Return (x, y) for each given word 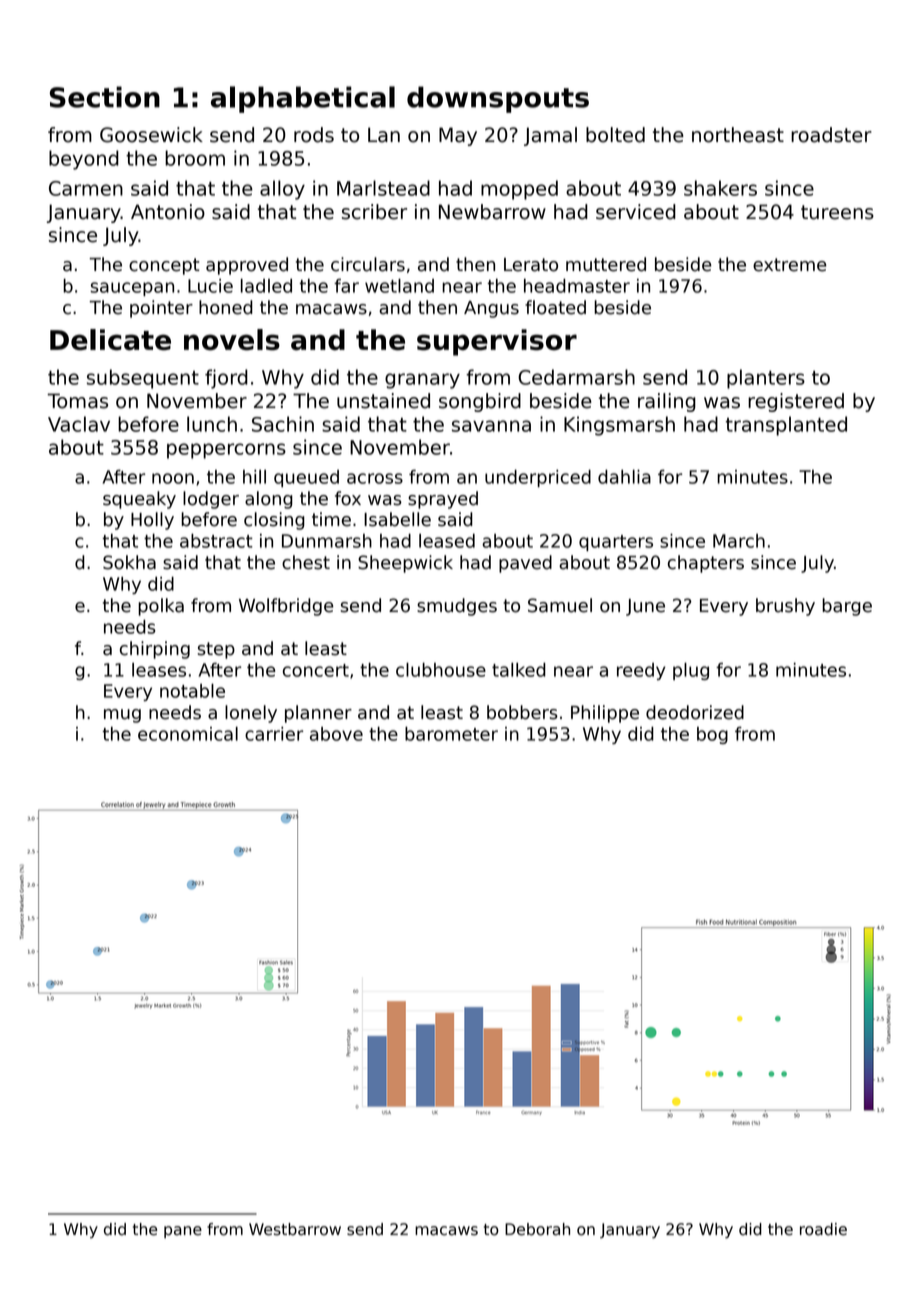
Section (105, 97)
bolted (615, 135)
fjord (226, 379)
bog (712, 735)
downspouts (498, 99)
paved (525, 564)
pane (183, 1232)
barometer (451, 734)
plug (691, 671)
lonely (251, 714)
